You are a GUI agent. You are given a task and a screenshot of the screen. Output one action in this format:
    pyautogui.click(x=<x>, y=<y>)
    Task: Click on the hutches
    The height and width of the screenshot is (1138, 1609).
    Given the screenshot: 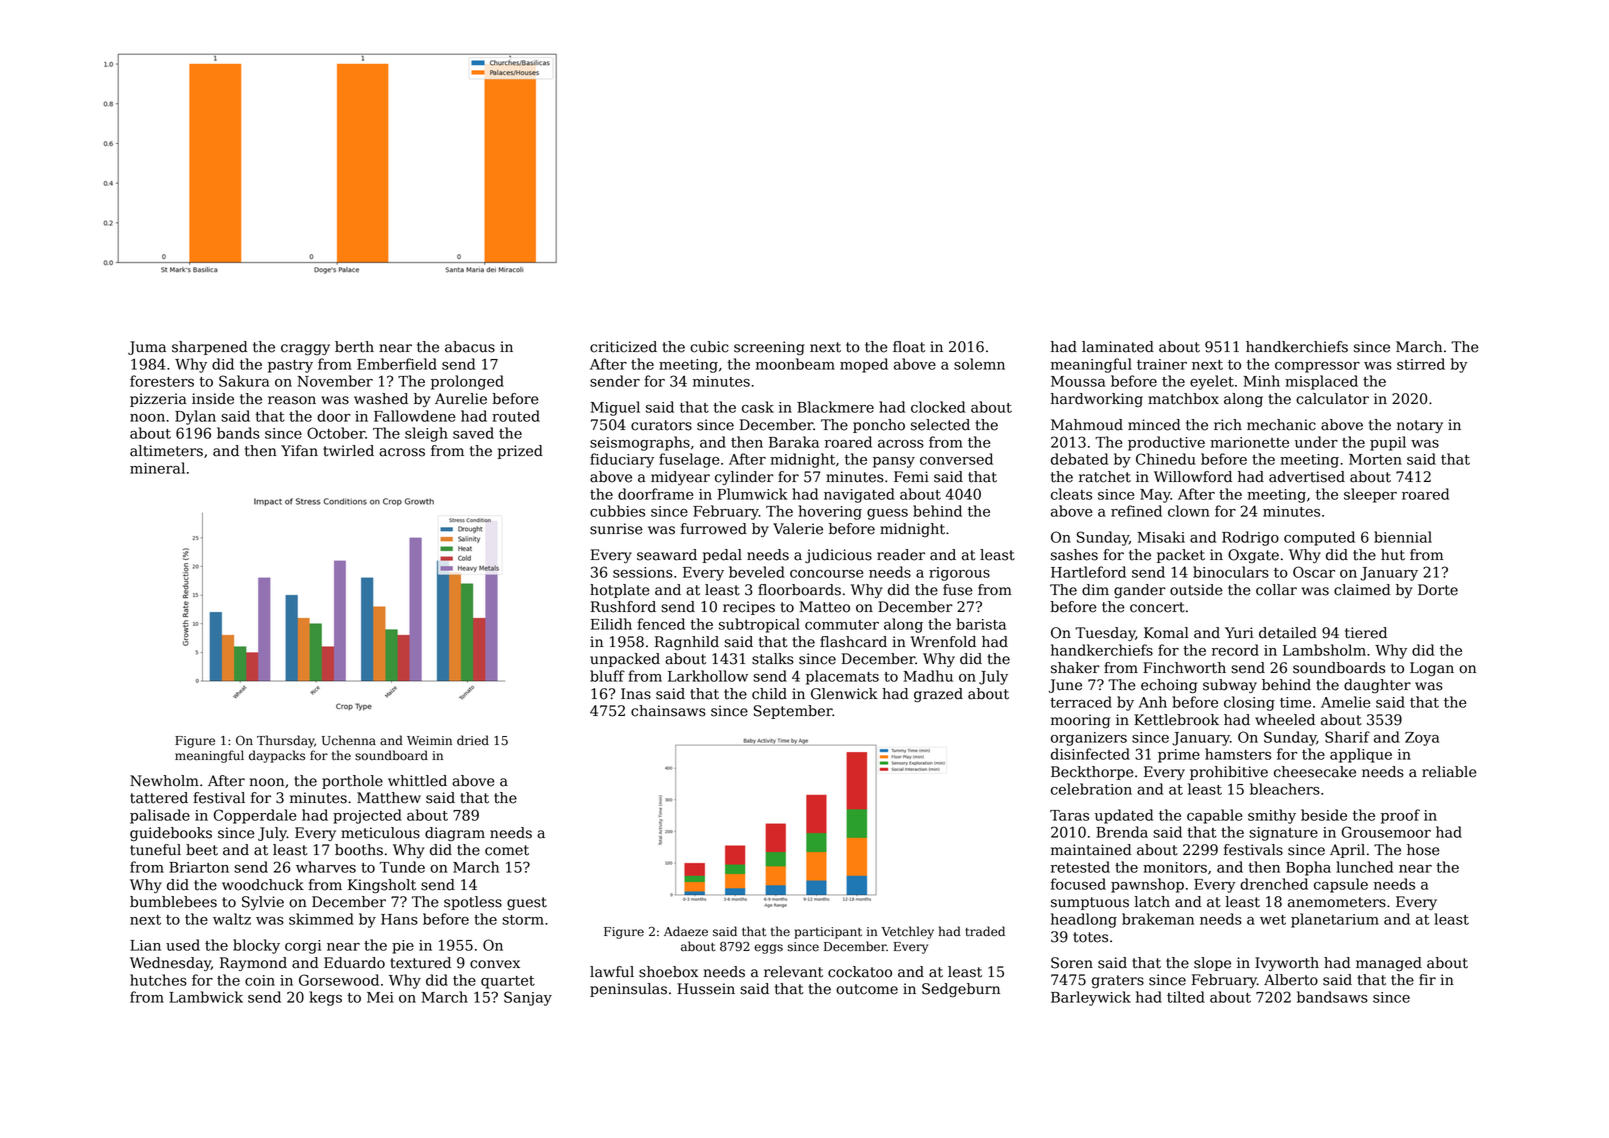 What is the action you would take?
    pyautogui.click(x=158, y=980)
